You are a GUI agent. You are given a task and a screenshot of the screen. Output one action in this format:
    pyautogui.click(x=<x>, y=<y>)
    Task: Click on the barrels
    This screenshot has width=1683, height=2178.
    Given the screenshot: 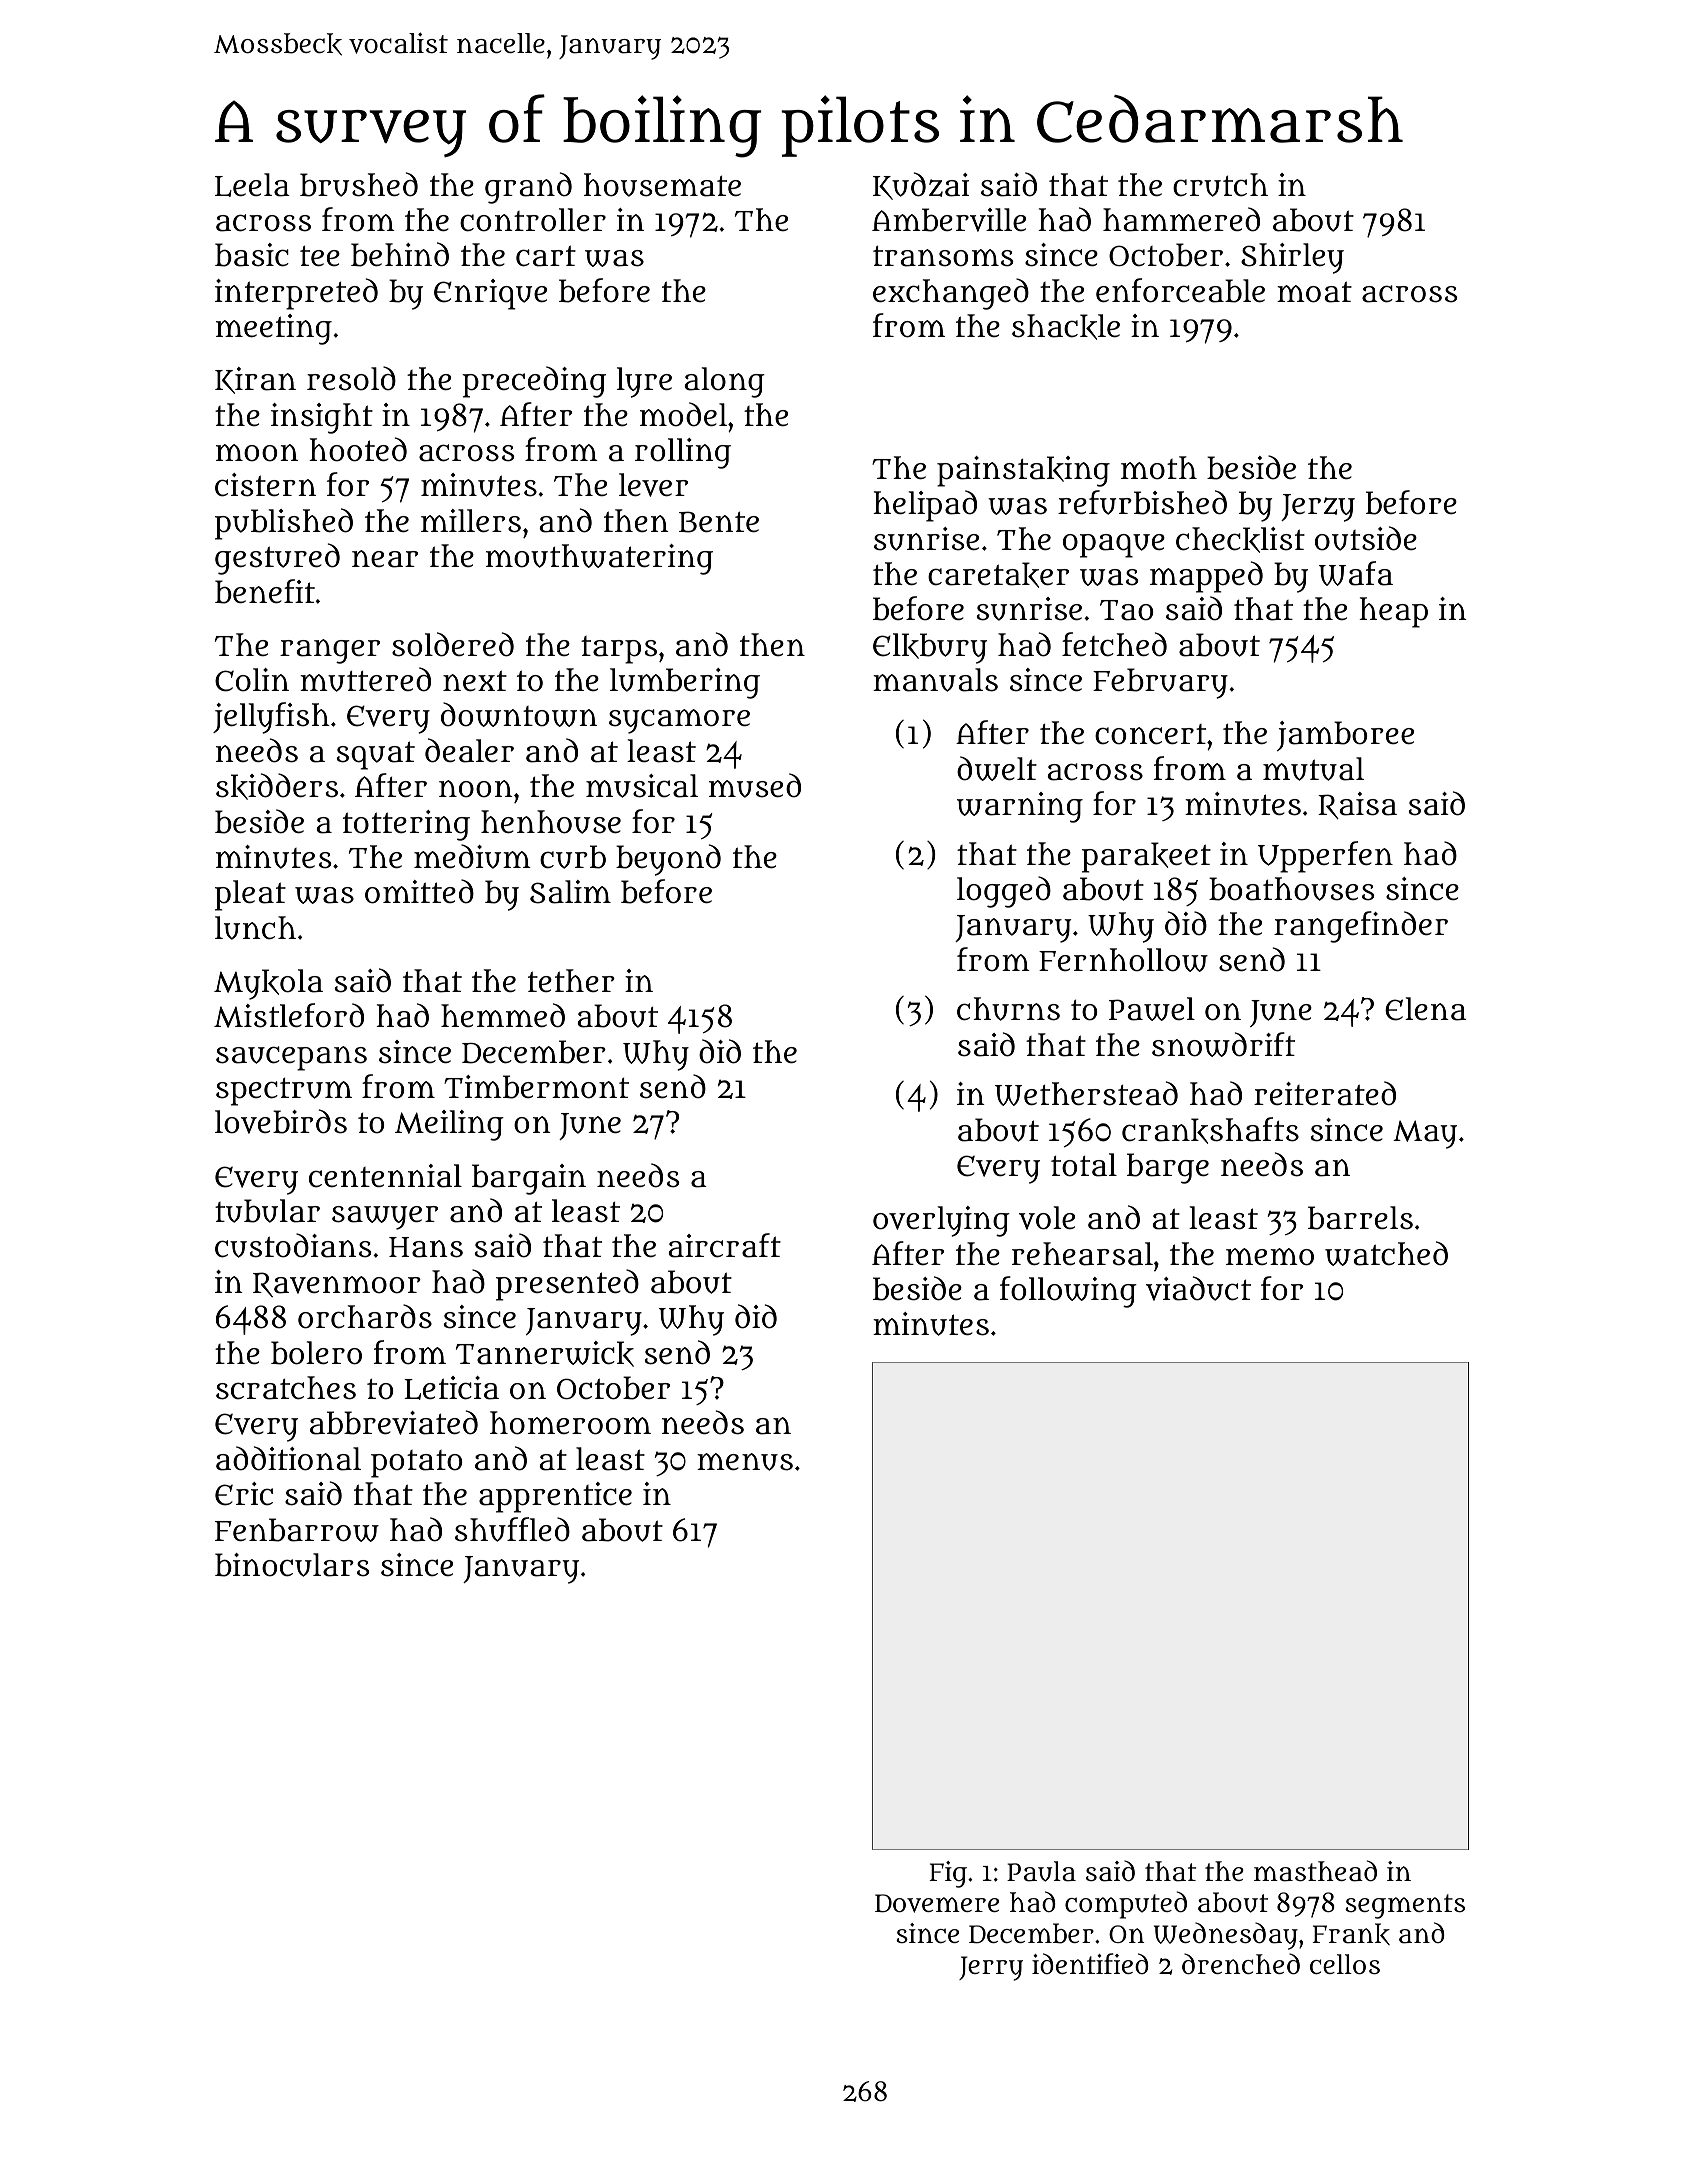 What is the action you would take?
    pyautogui.click(x=1360, y=1218)
